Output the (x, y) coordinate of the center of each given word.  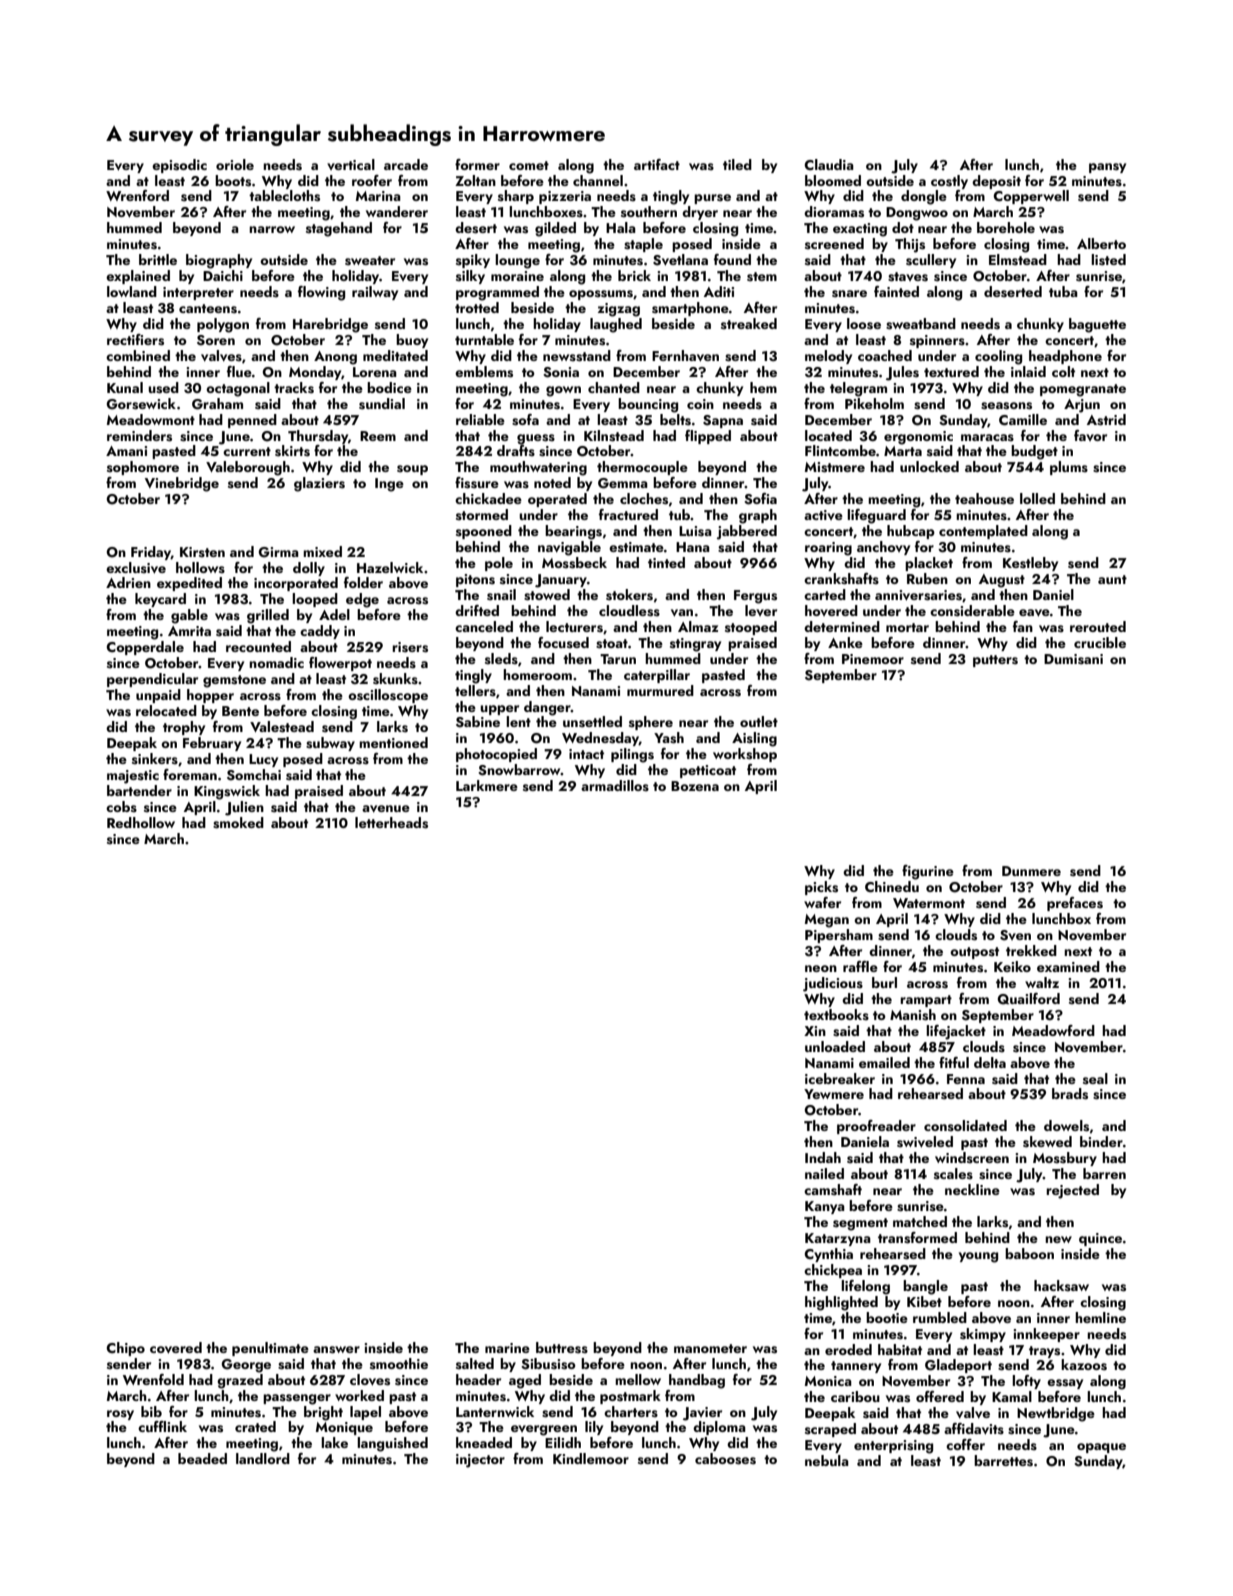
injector (480, 1461)
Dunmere (1031, 871)
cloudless (629, 611)
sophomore (143, 468)
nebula (827, 1460)
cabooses (725, 1459)
